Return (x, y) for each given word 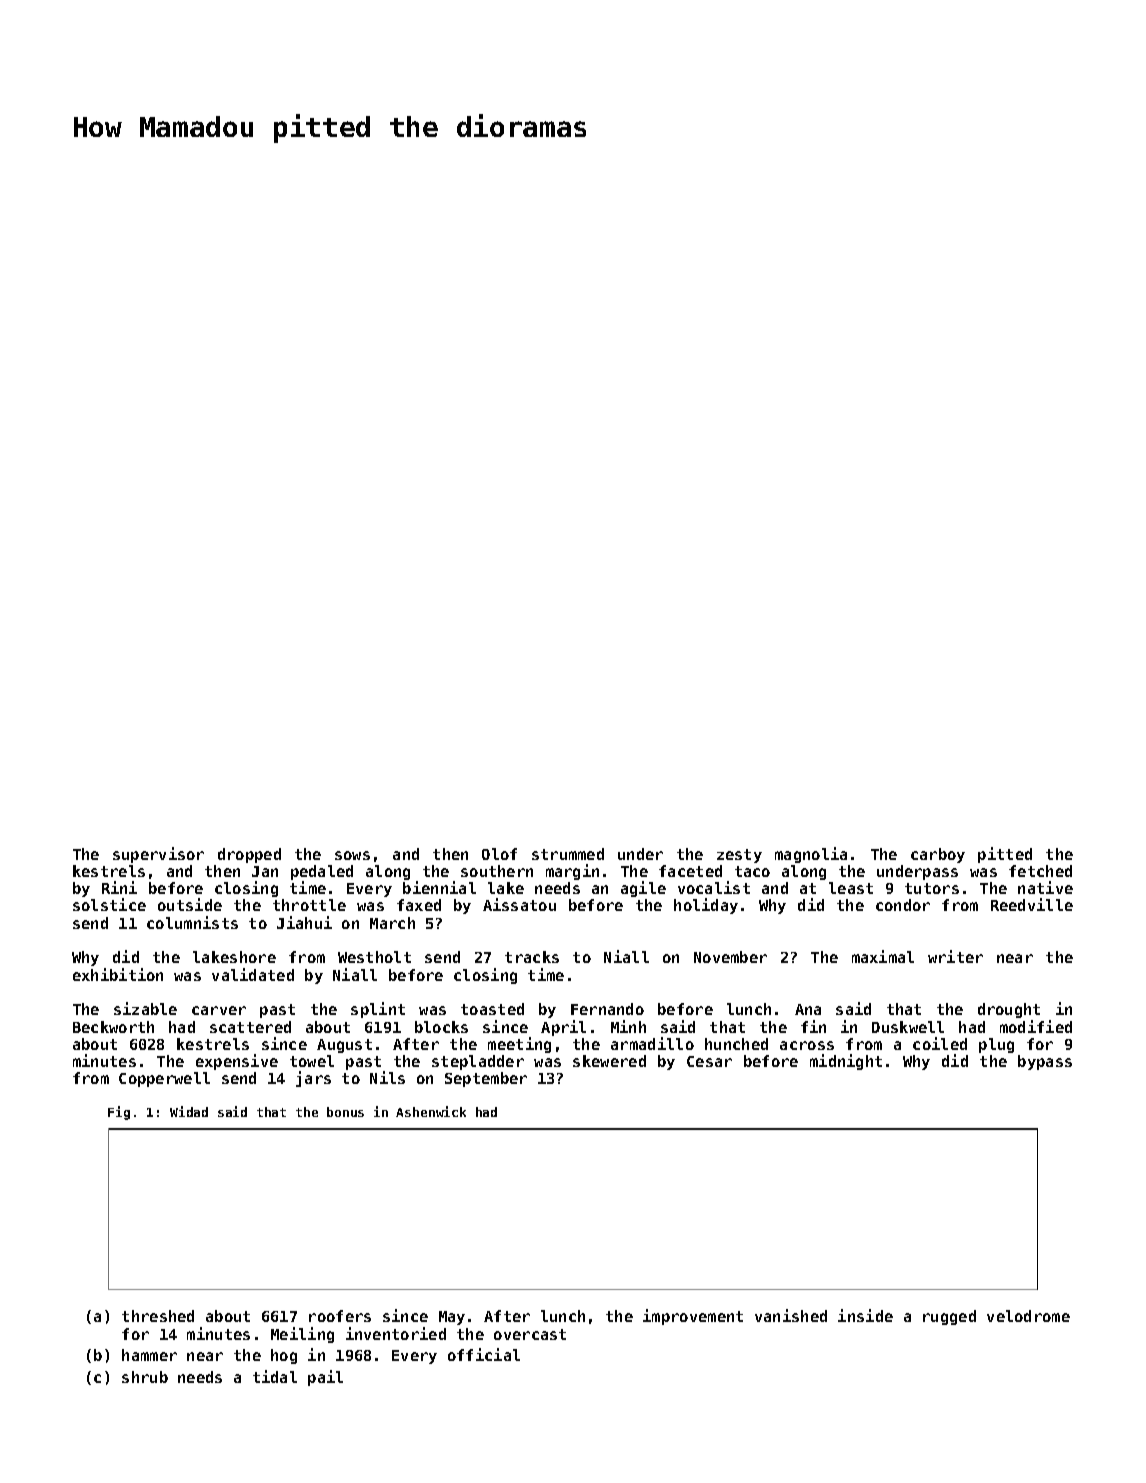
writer (955, 956)
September (486, 1079)
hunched (736, 1044)
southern (497, 871)
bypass (1045, 1062)
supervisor (158, 855)
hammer (149, 1355)
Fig (119, 1113)
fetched (1040, 871)
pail (325, 1378)
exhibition (118, 974)
